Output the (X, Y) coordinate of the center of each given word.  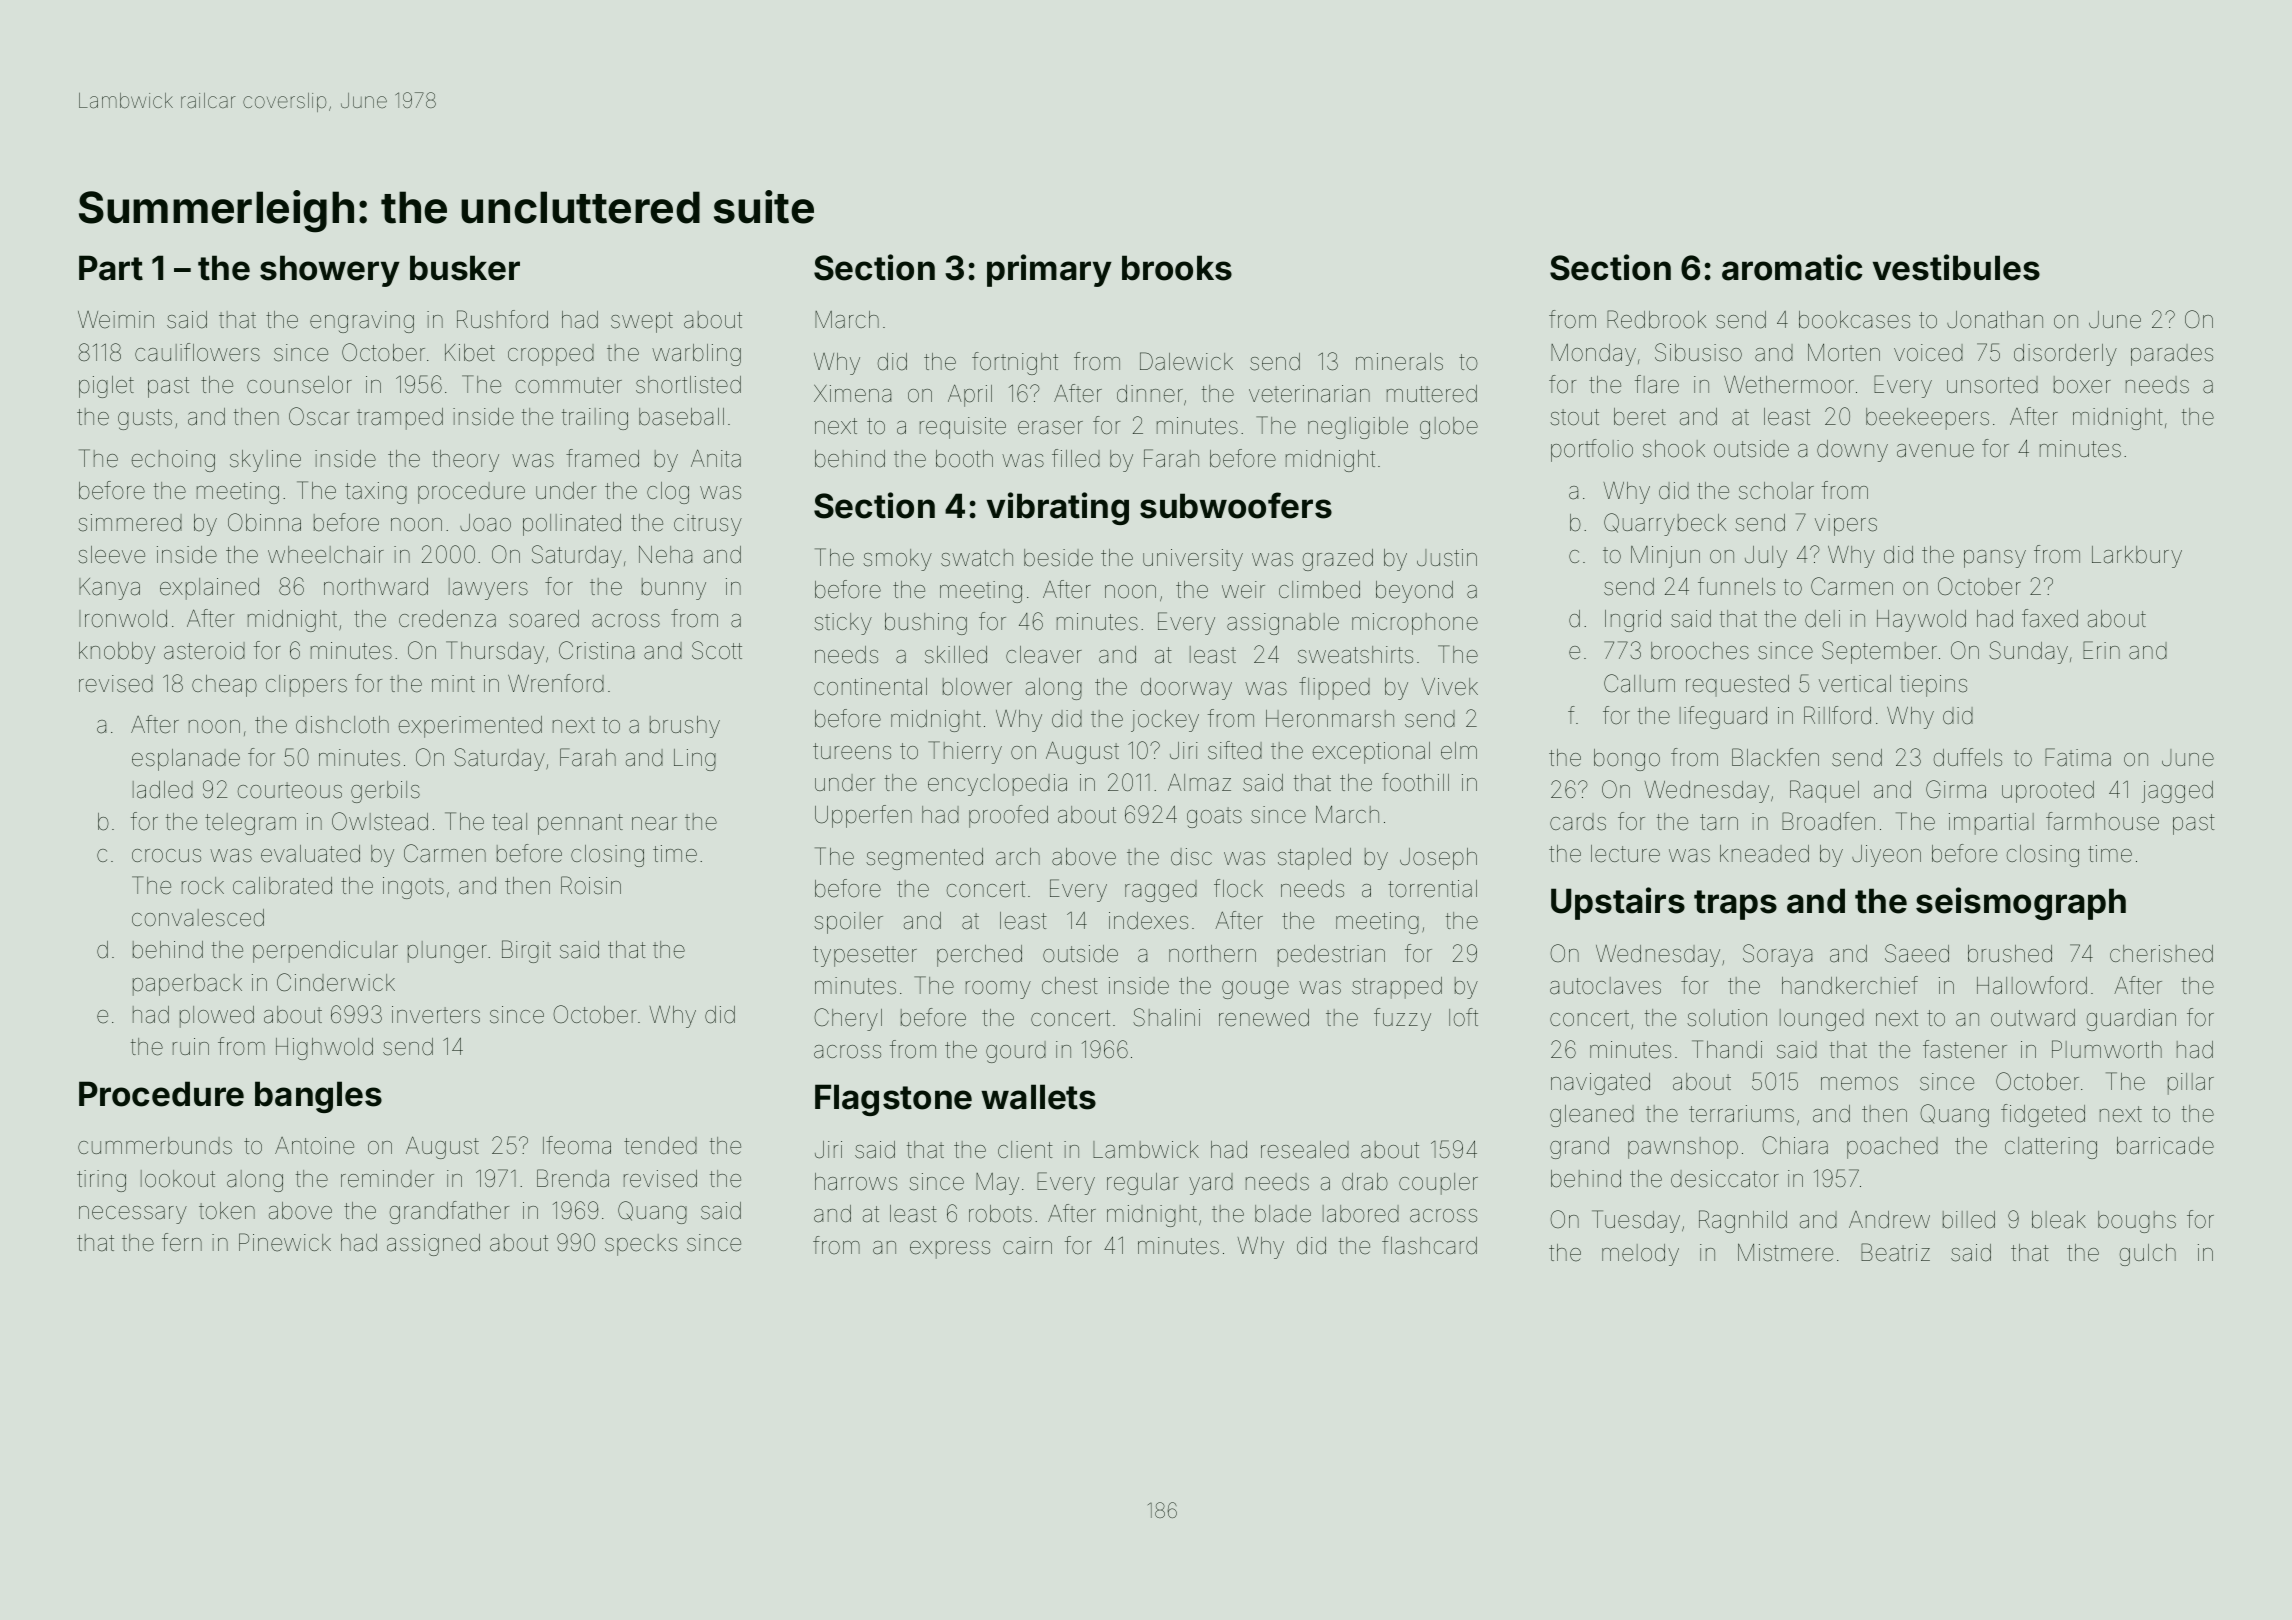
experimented (470, 727)
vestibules (1956, 267)
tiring (101, 1181)
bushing (926, 624)
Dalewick (1186, 361)
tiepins (1933, 686)
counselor (299, 385)
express (950, 1250)
